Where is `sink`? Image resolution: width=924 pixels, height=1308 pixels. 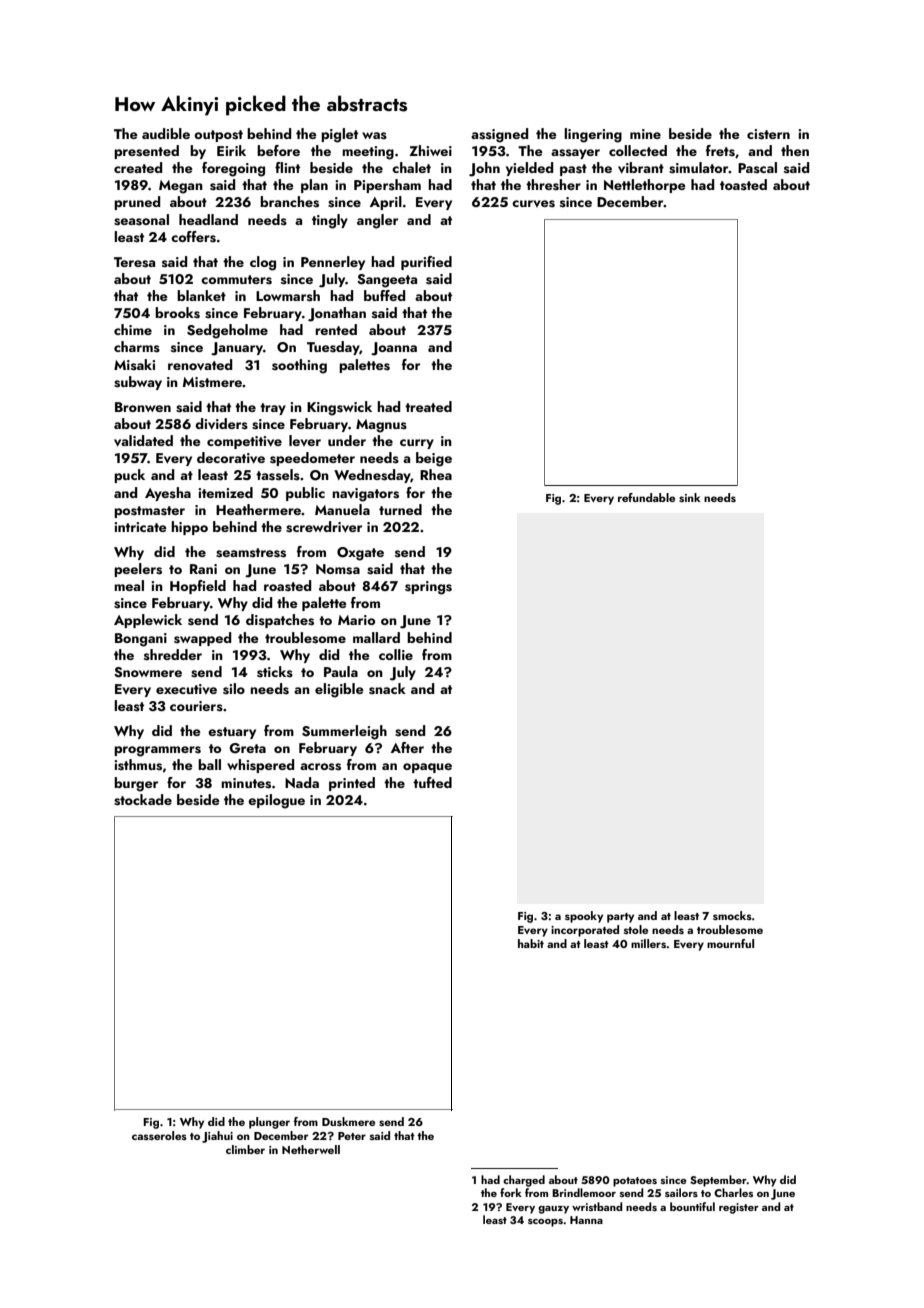 sink is located at coordinates (690, 497).
